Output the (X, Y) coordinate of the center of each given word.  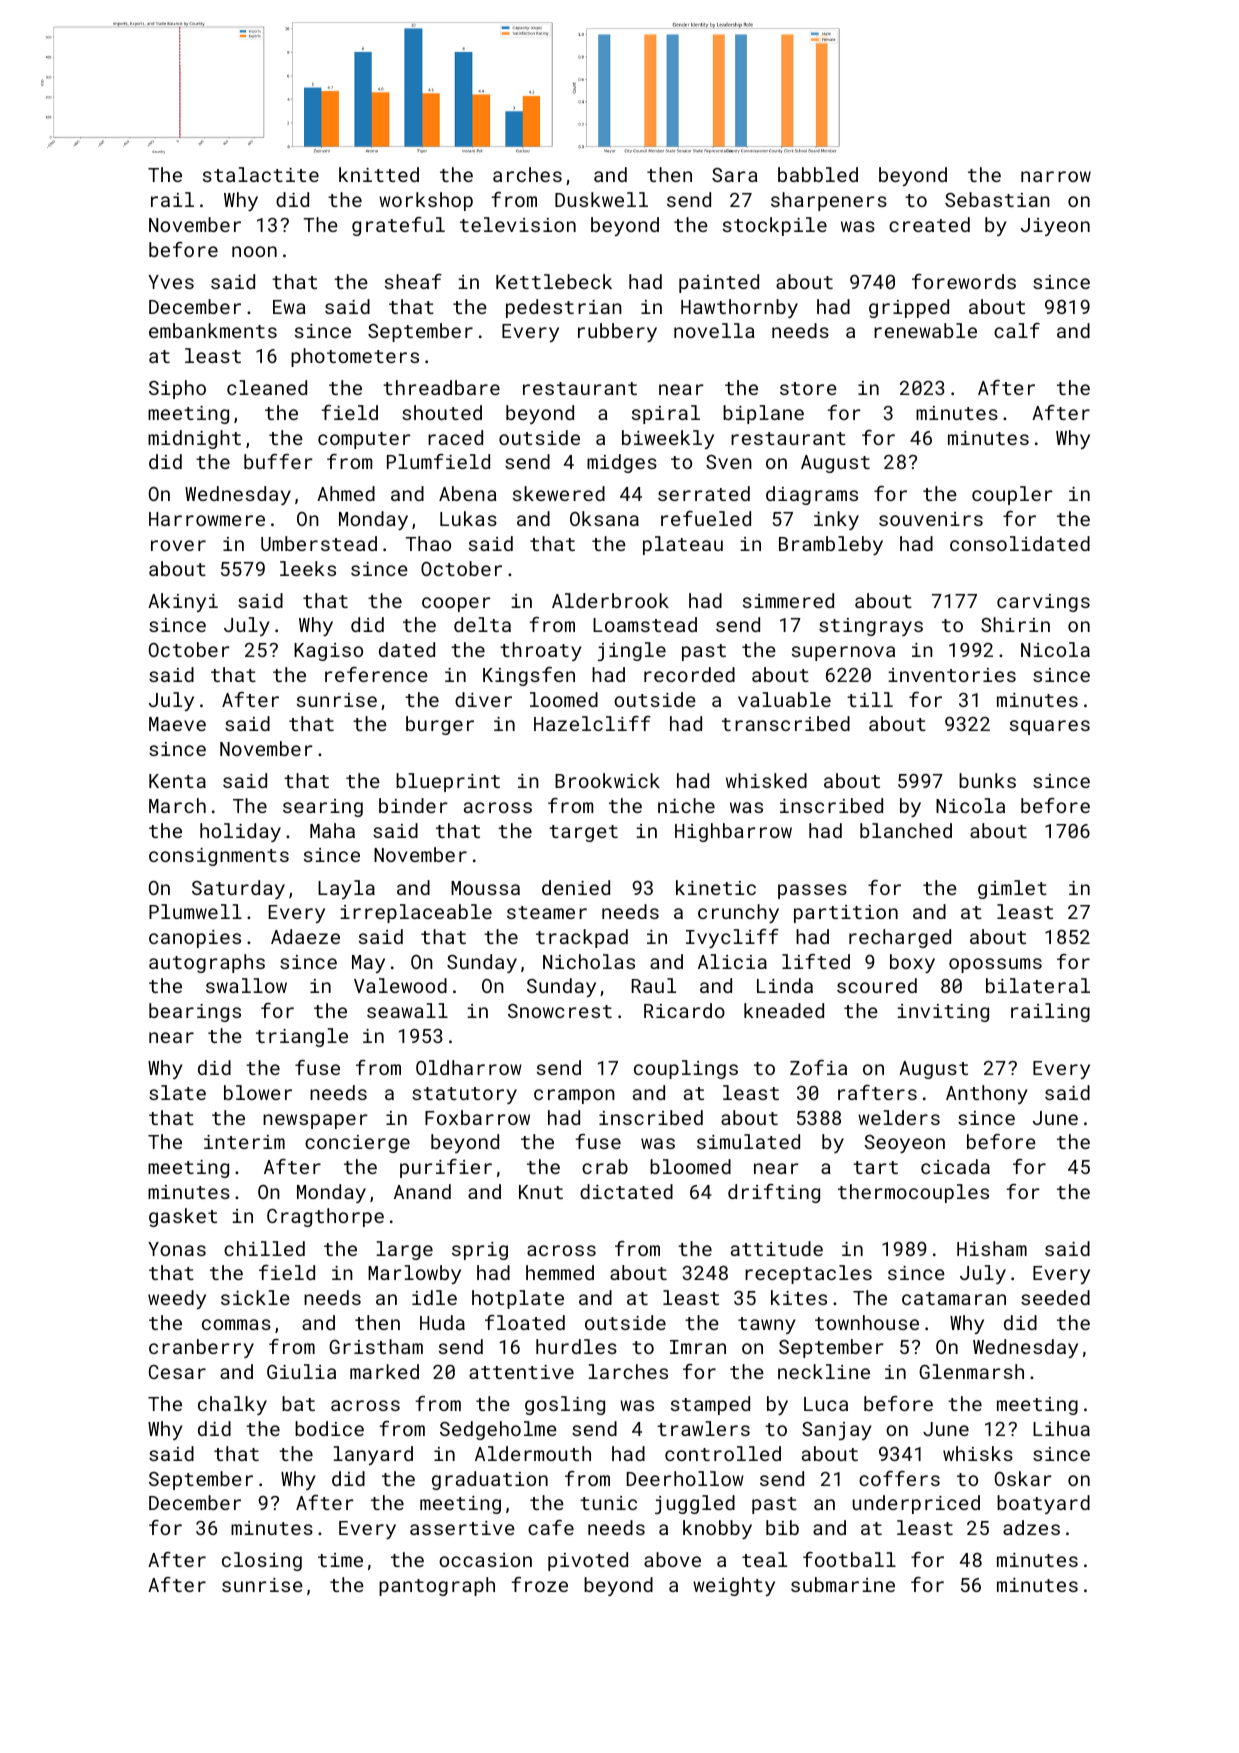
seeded (1055, 1297)
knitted (379, 174)
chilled (264, 1248)
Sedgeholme (498, 1430)
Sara (735, 175)
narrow (1056, 176)
